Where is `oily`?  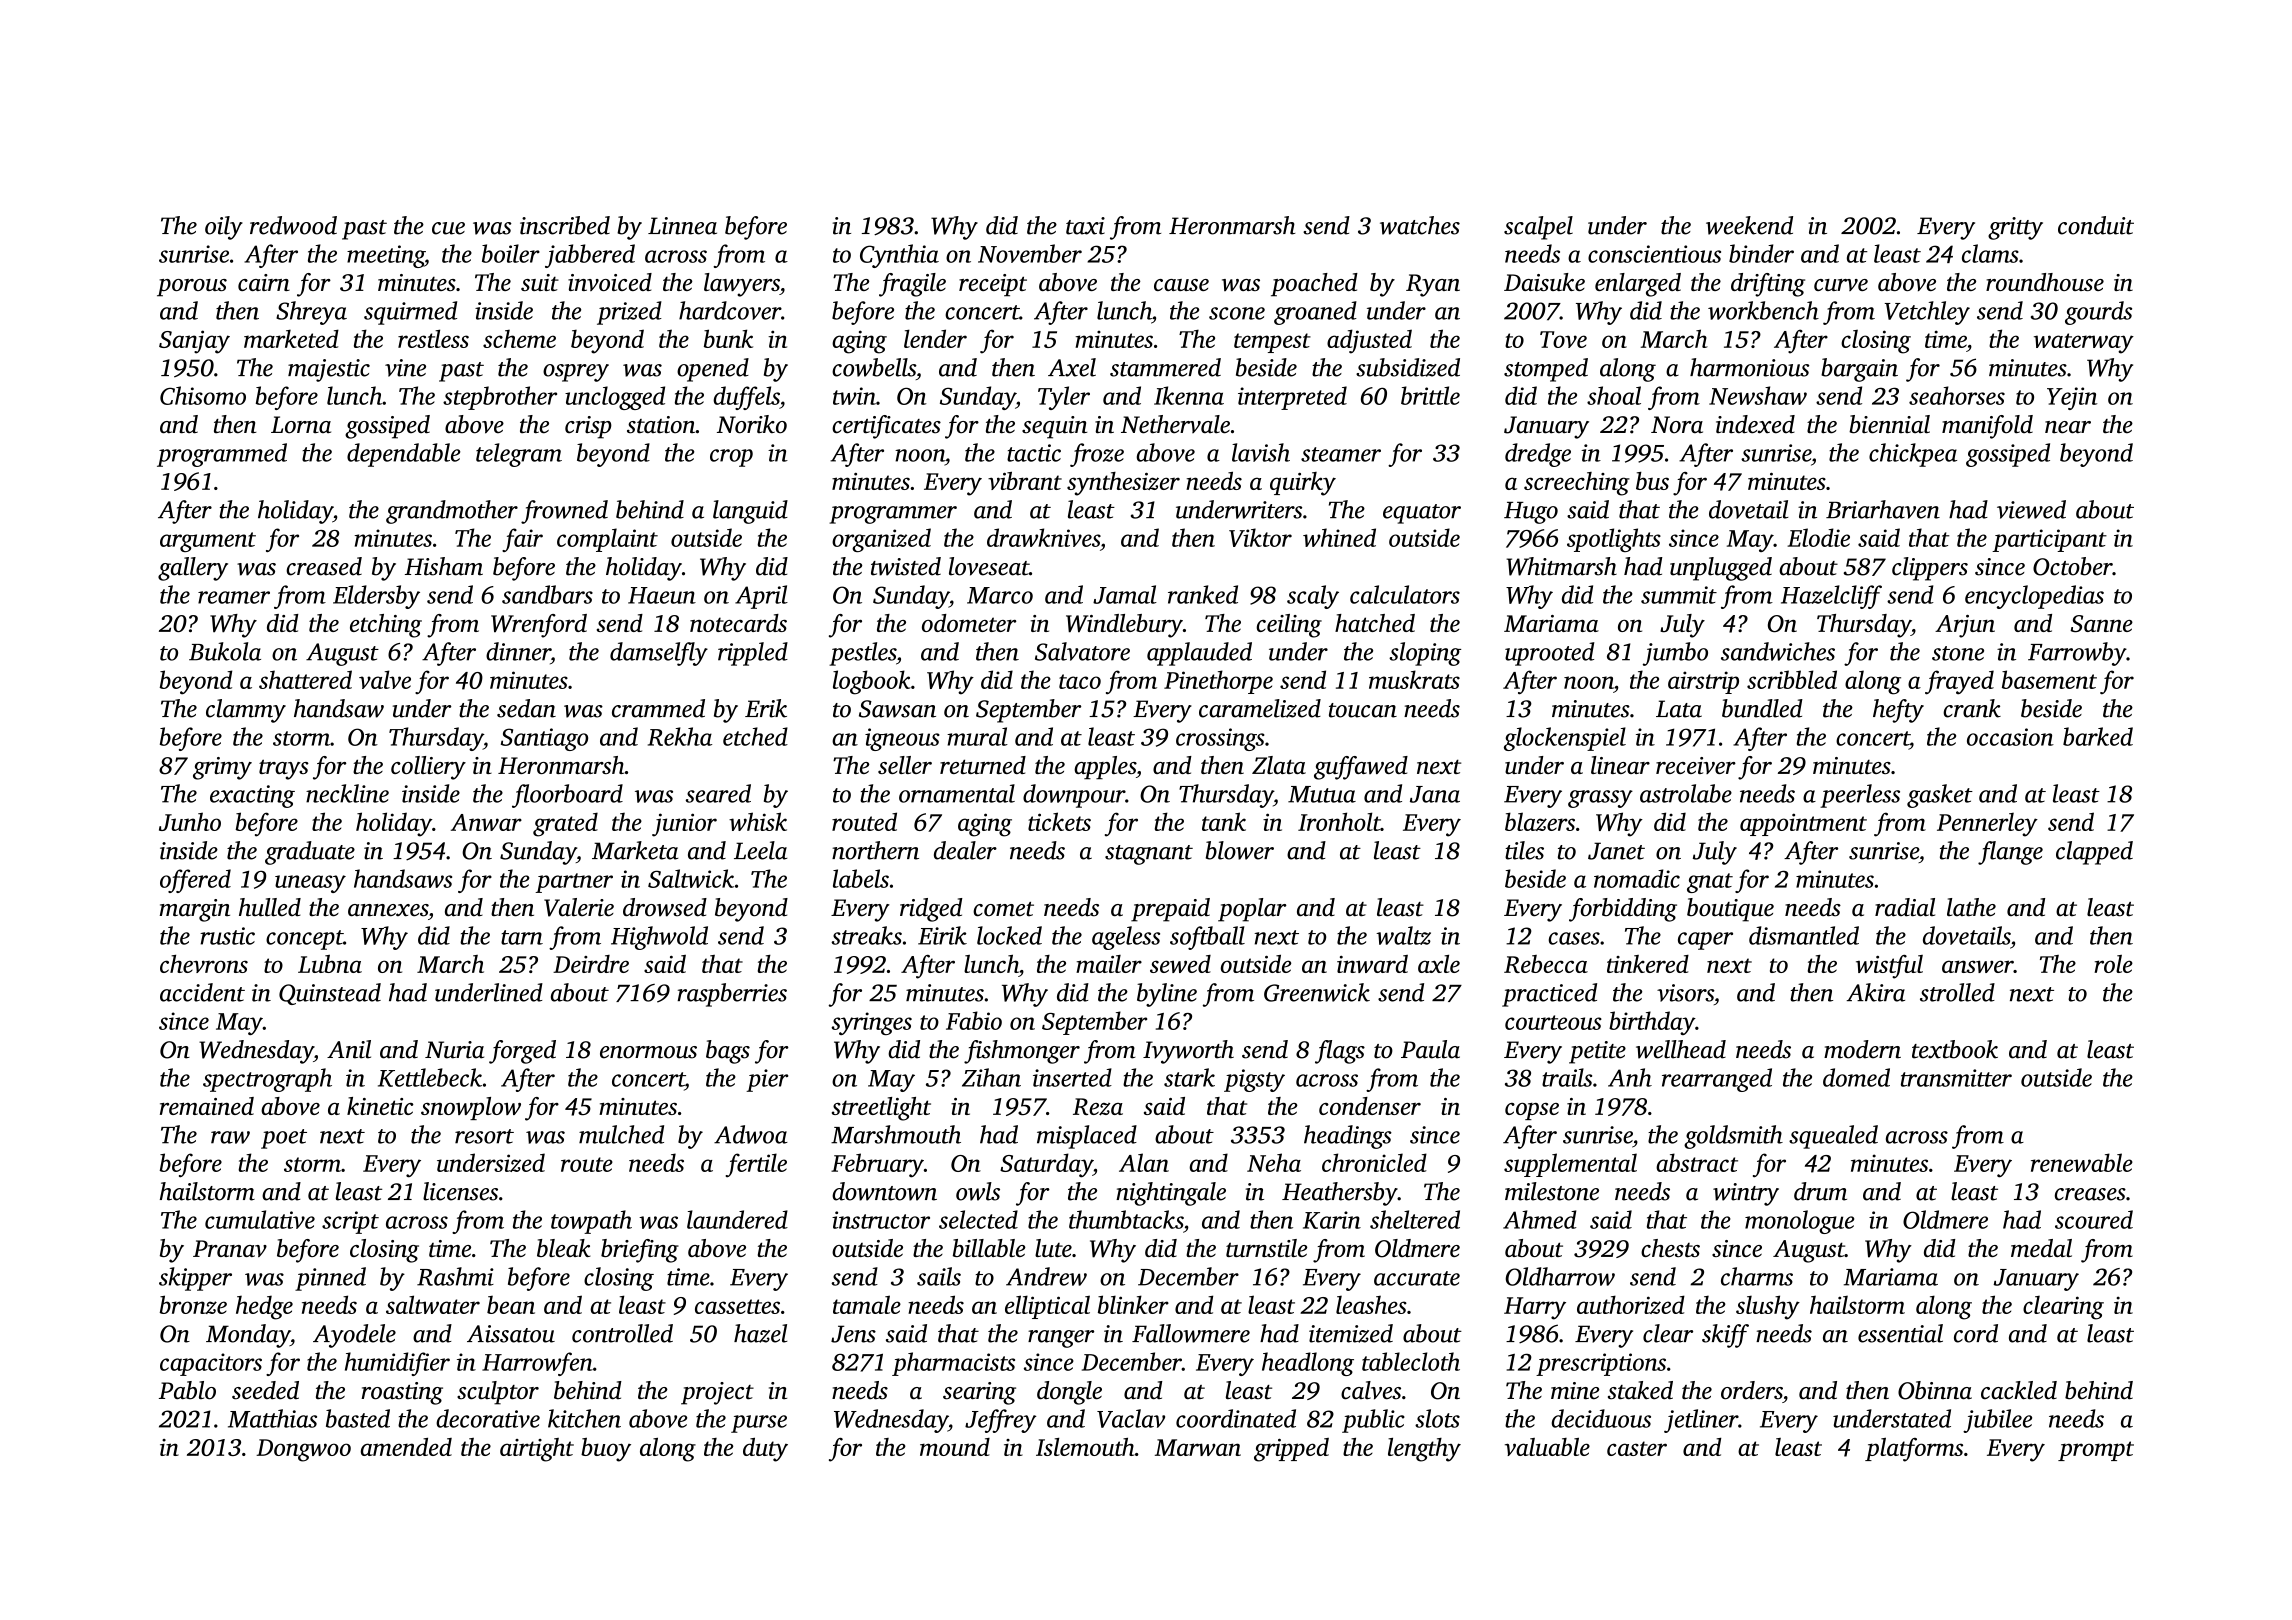
oily is located at coordinates (224, 228).
